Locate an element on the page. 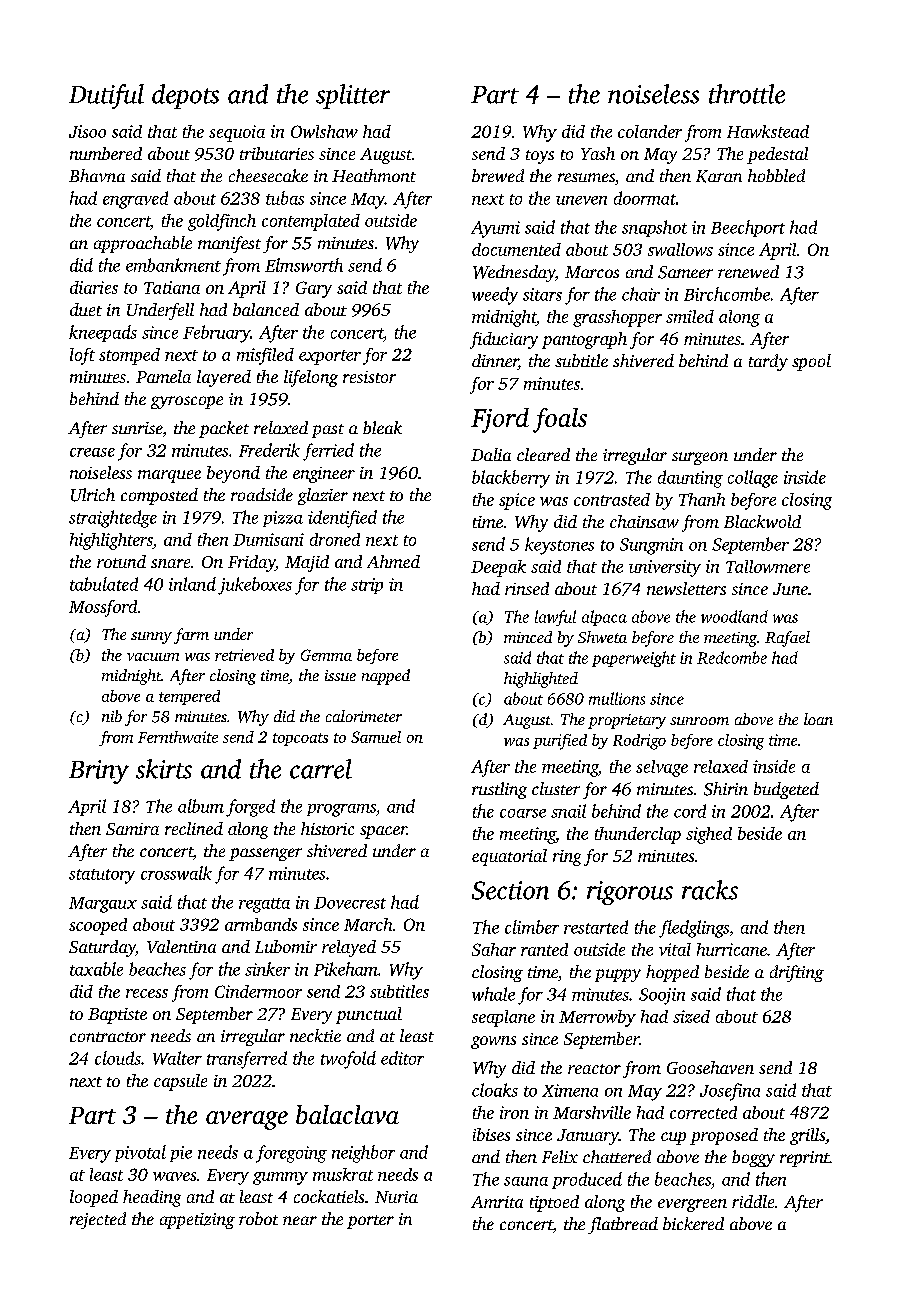 The image size is (908, 1316). spacer is located at coordinates (383, 832).
